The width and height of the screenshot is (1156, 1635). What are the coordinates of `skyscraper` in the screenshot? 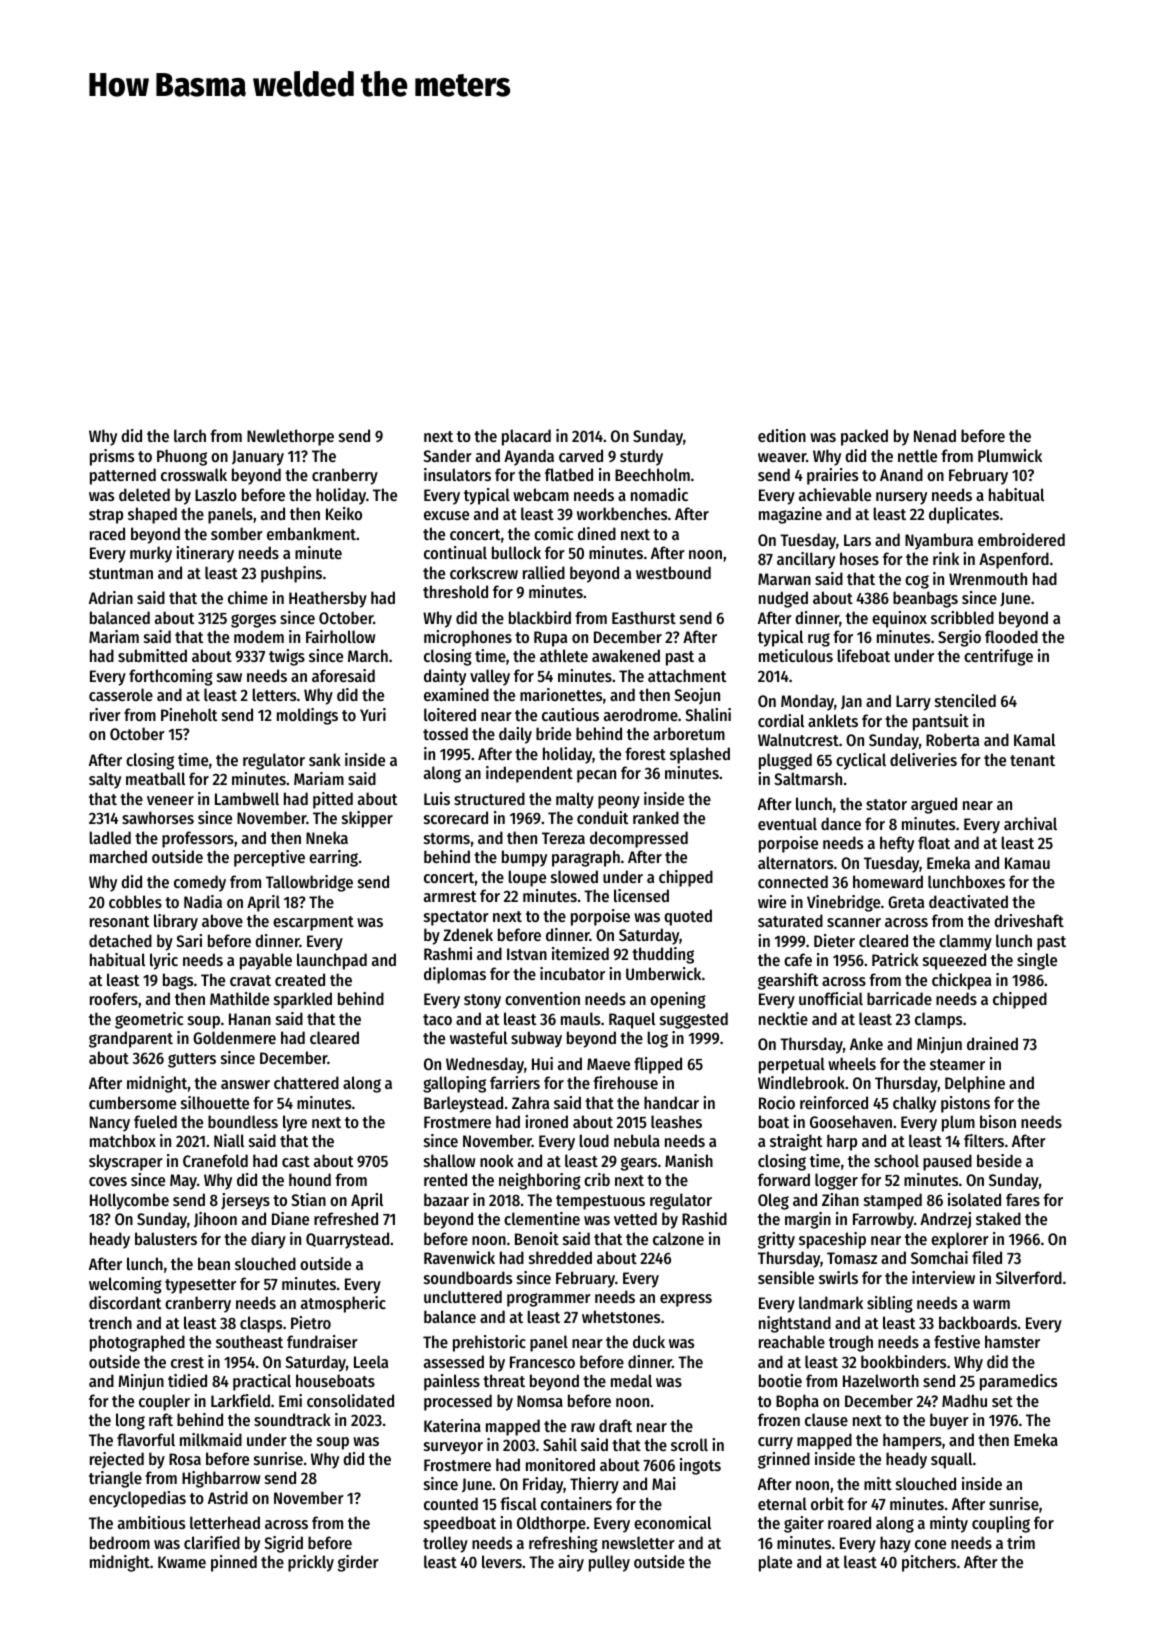 It's located at (126, 1162).
